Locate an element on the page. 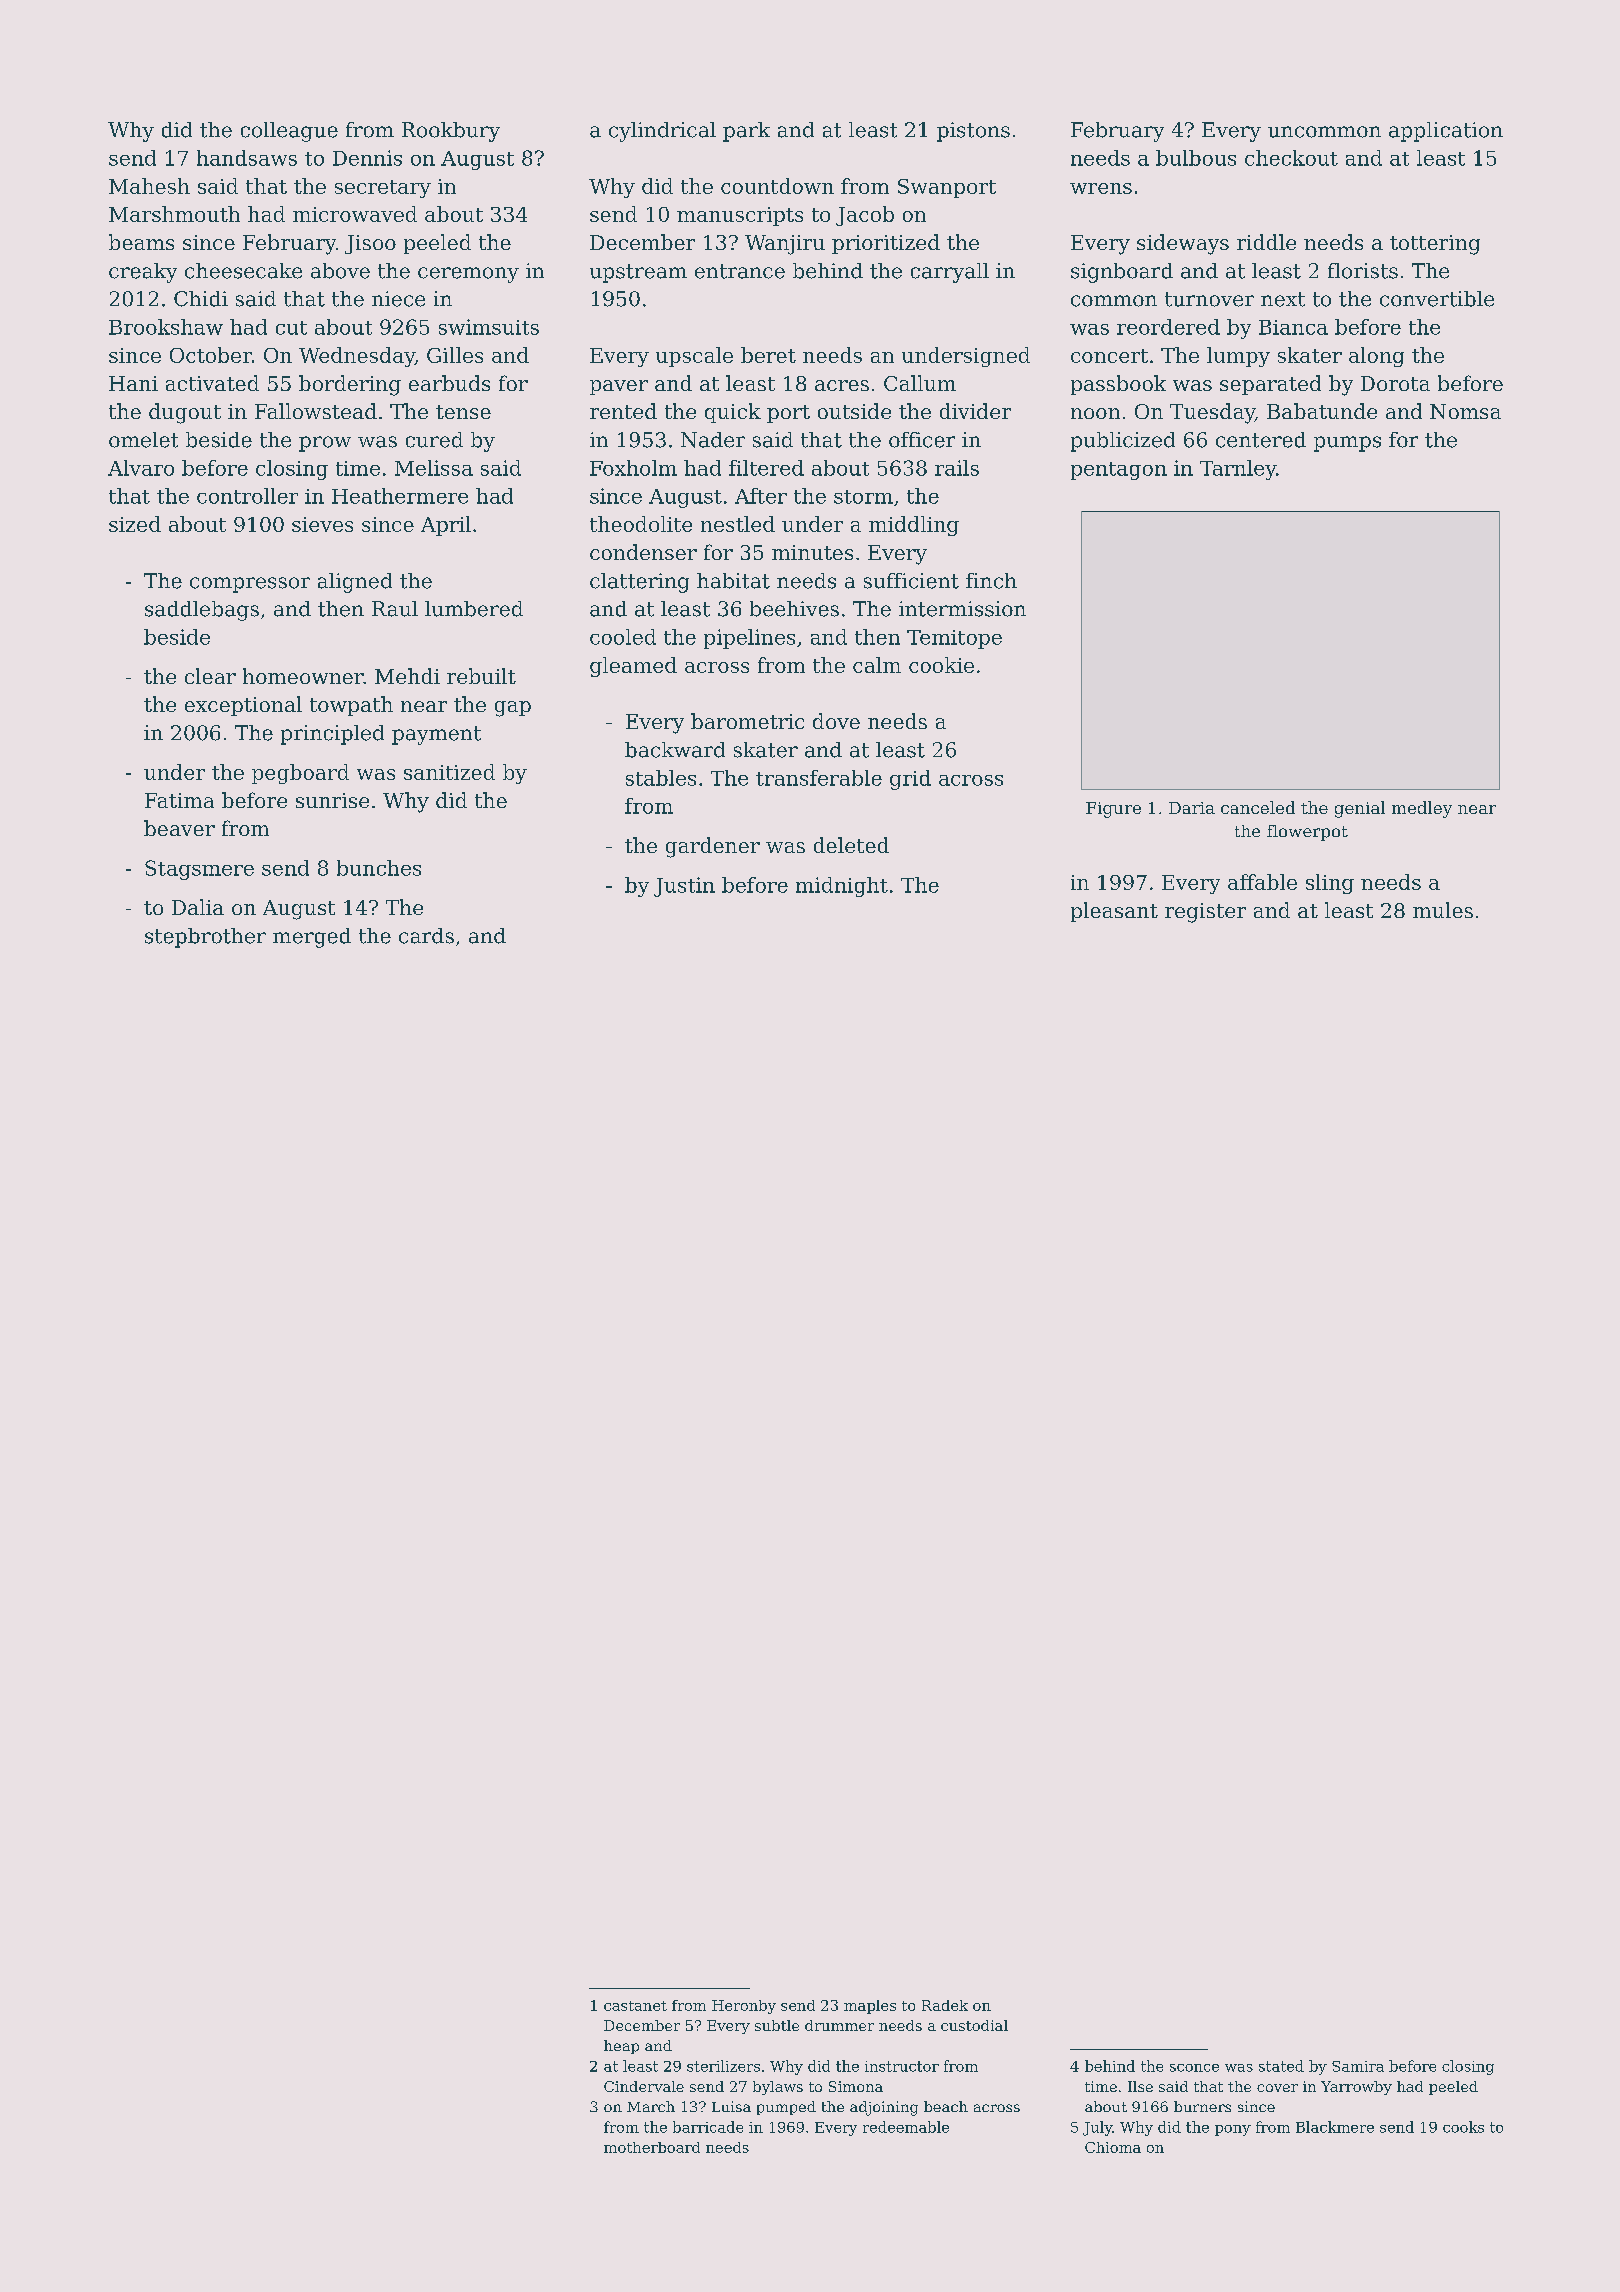 The height and width of the document is (2292, 1620). divider is located at coordinates (975, 411).
